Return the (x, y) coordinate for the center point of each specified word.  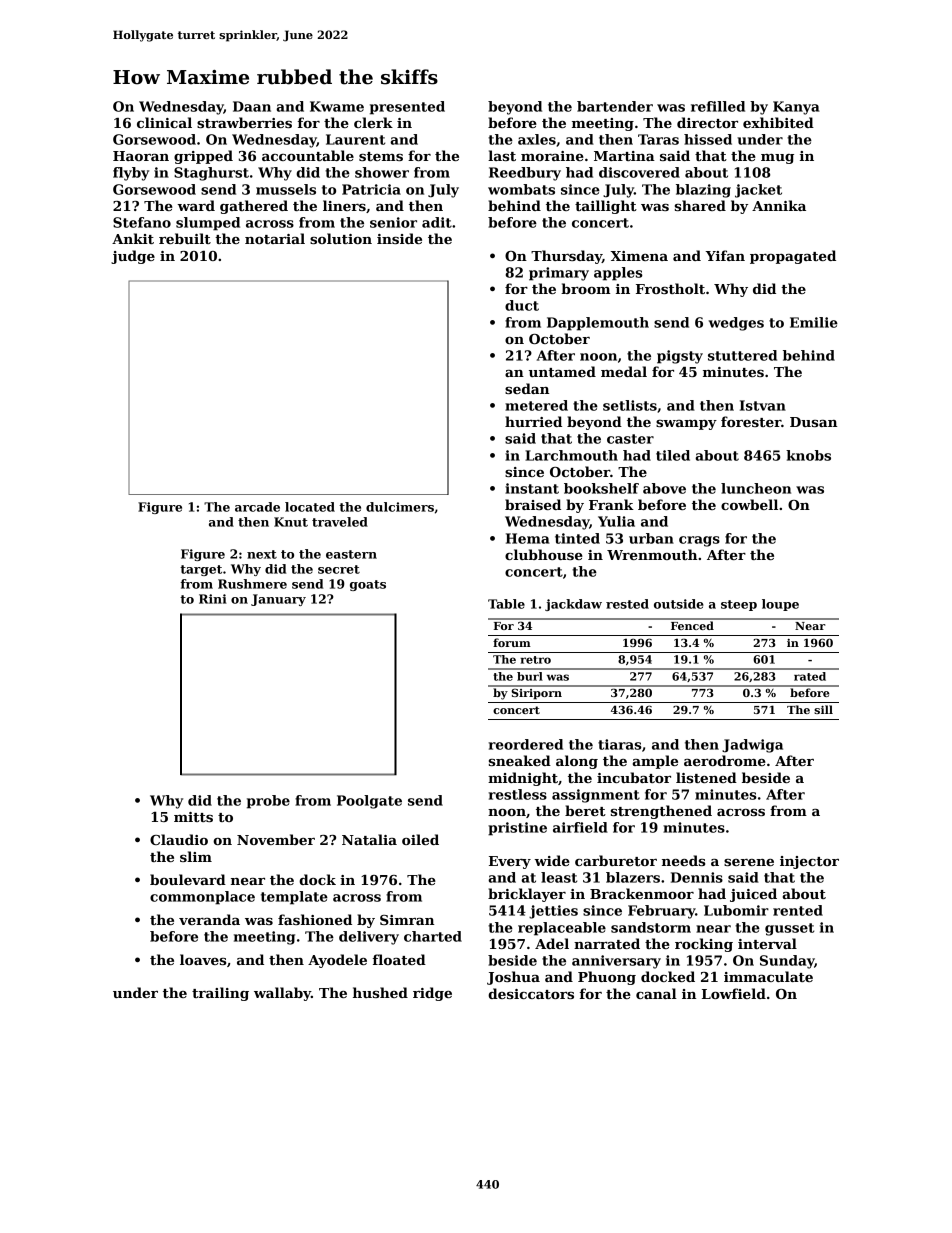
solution (341, 238)
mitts (193, 817)
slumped (208, 224)
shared (700, 205)
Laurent (355, 139)
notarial (275, 238)
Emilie (814, 322)
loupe (780, 605)
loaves (203, 959)
